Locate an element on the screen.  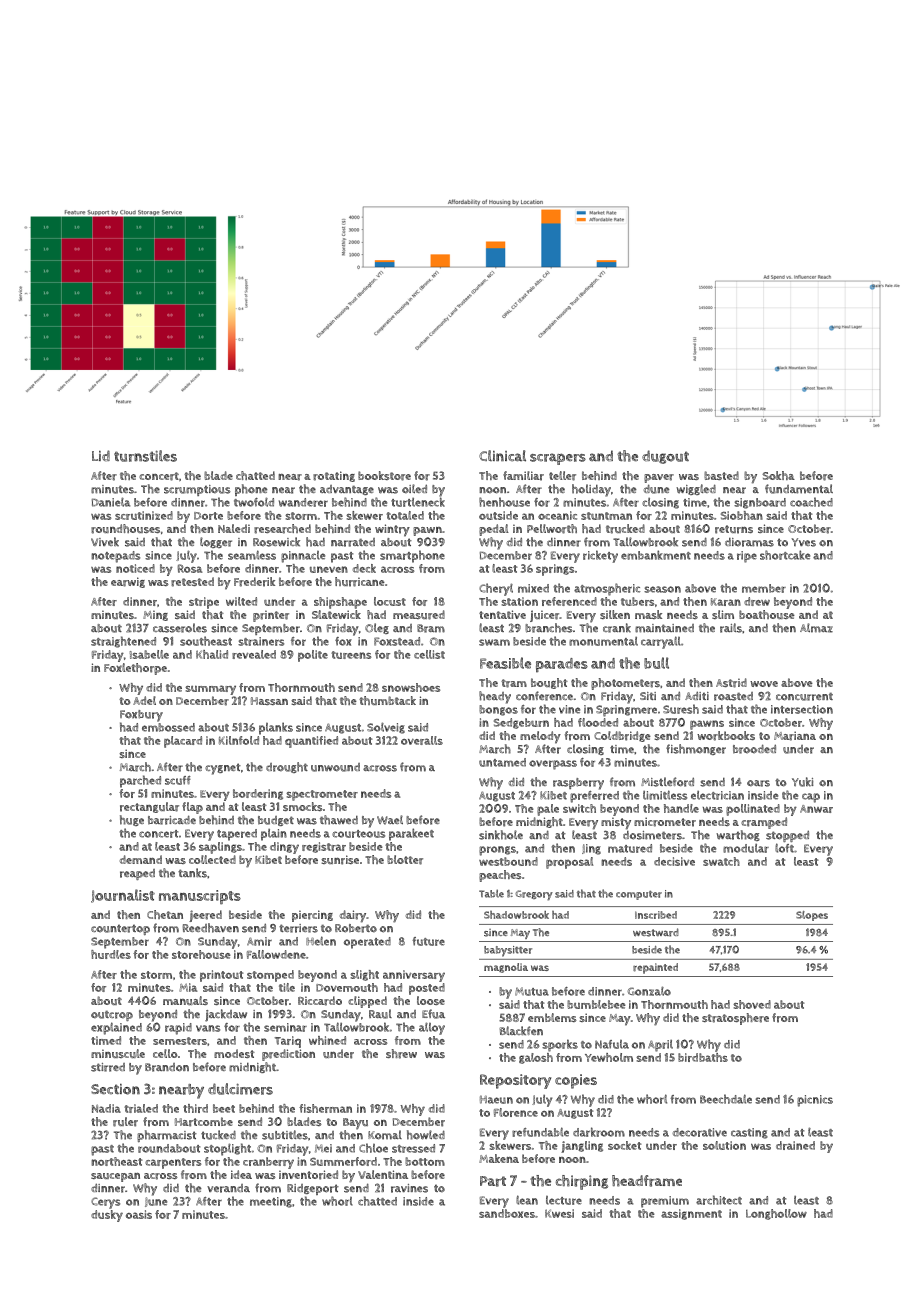
tureens is located at coordinates (351, 655).
